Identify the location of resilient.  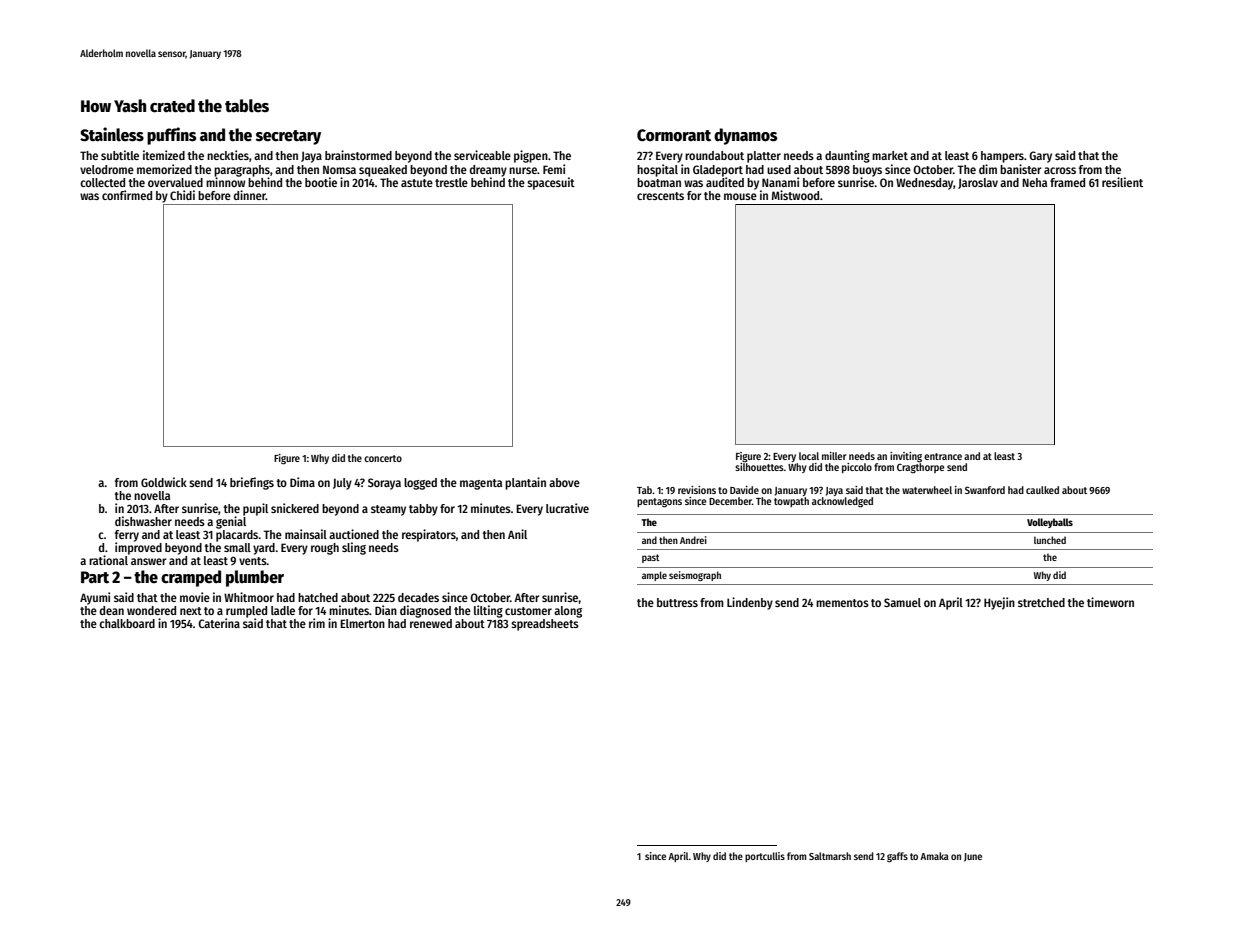
(1122, 182).
